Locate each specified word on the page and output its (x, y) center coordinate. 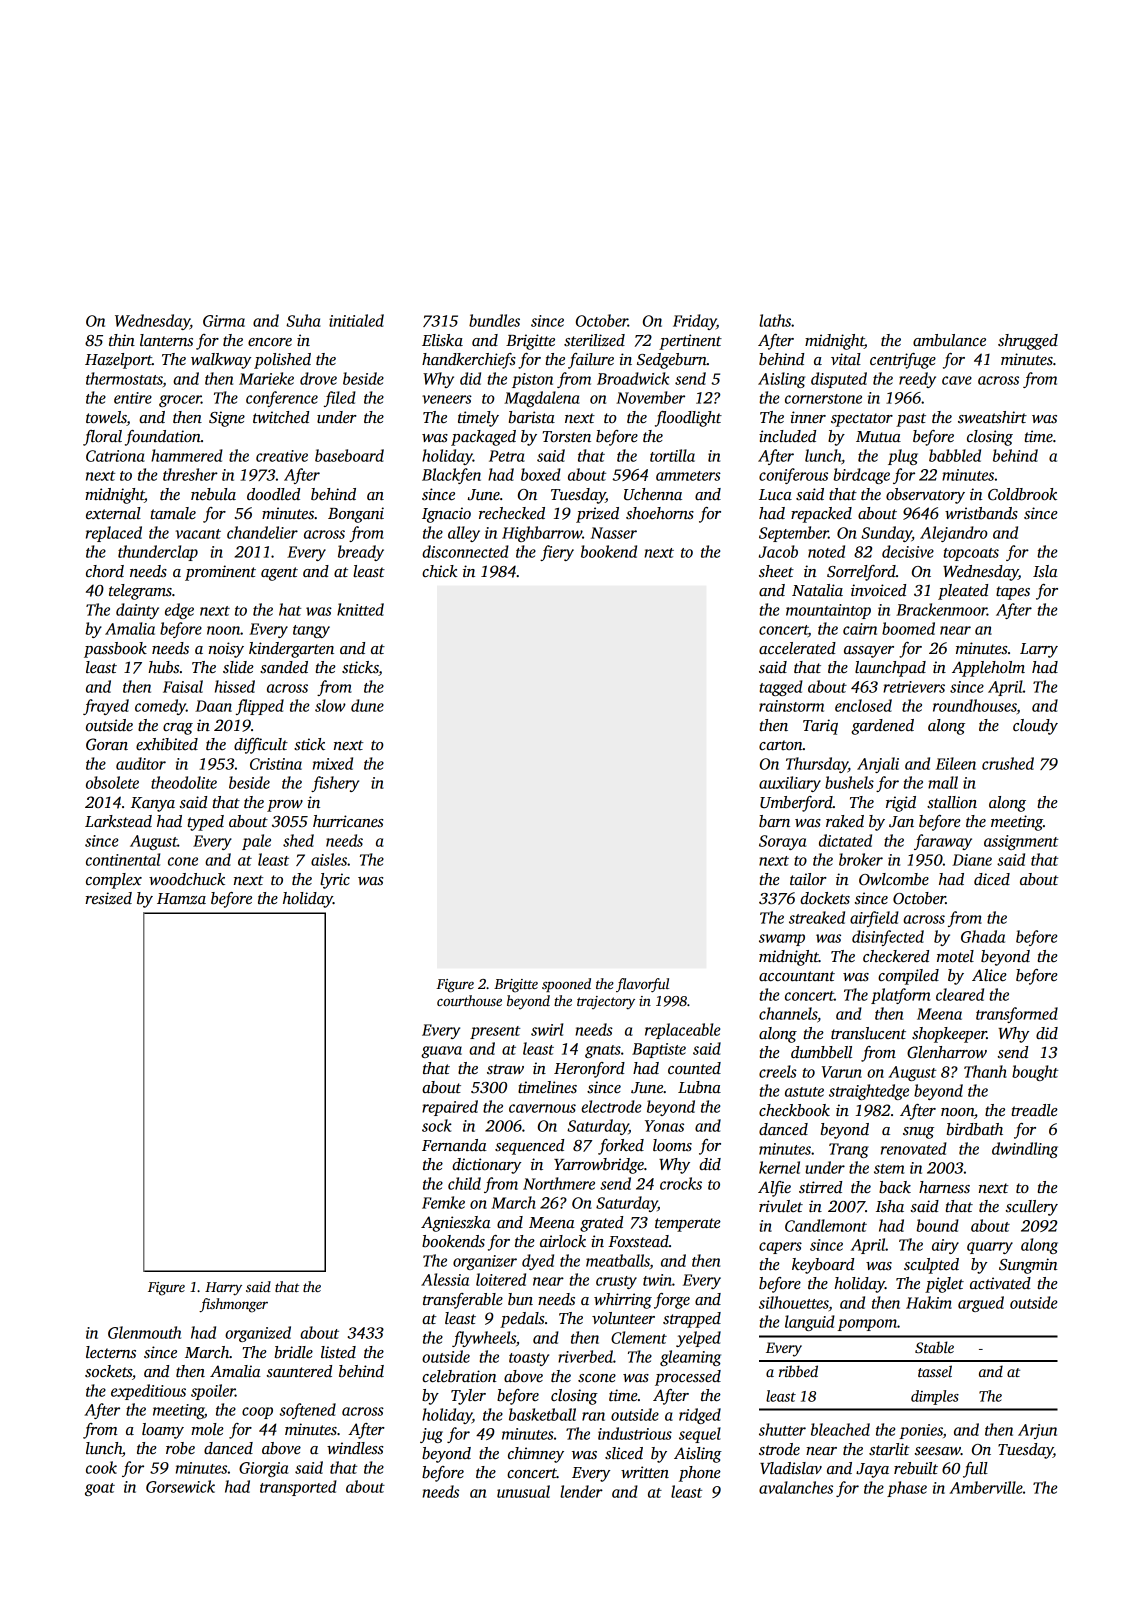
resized (108, 898)
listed (338, 1352)
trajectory (606, 1003)
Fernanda (454, 1145)
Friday (694, 322)
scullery (1032, 1208)
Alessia (445, 1279)
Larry (1039, 650)
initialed (356, 320)
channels (788, 1013)
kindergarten (291, 650)
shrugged (1028, 342)
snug (918, 1133)
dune (367, 705)
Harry (223, 1289)
